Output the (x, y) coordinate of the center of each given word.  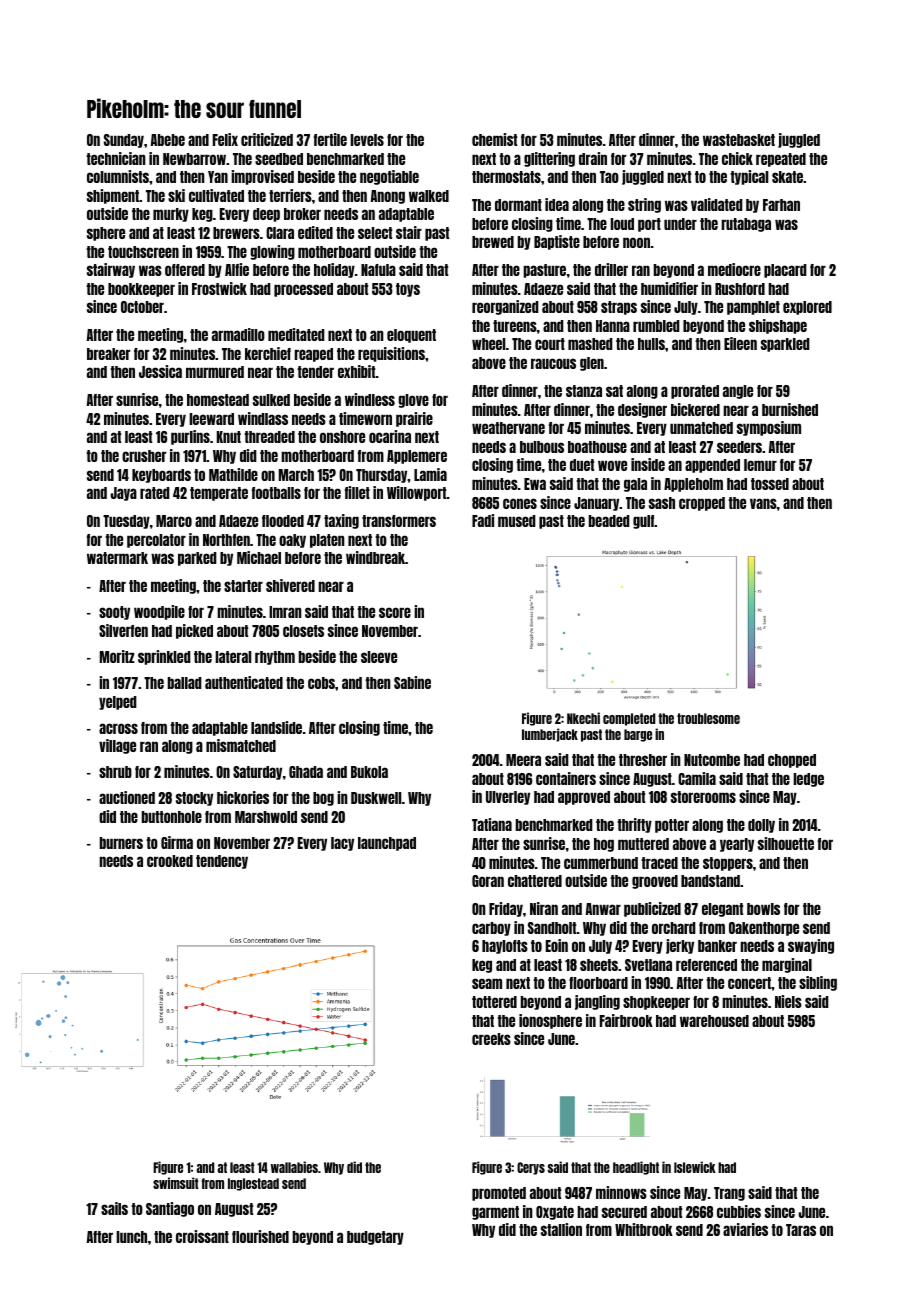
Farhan (781, 205)
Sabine (412, 682)
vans (763, 503)
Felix (225, 139)
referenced (706, 965)
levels (367, 140)
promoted (499, 1194)
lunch (131, 1237)
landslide (276, 727)
